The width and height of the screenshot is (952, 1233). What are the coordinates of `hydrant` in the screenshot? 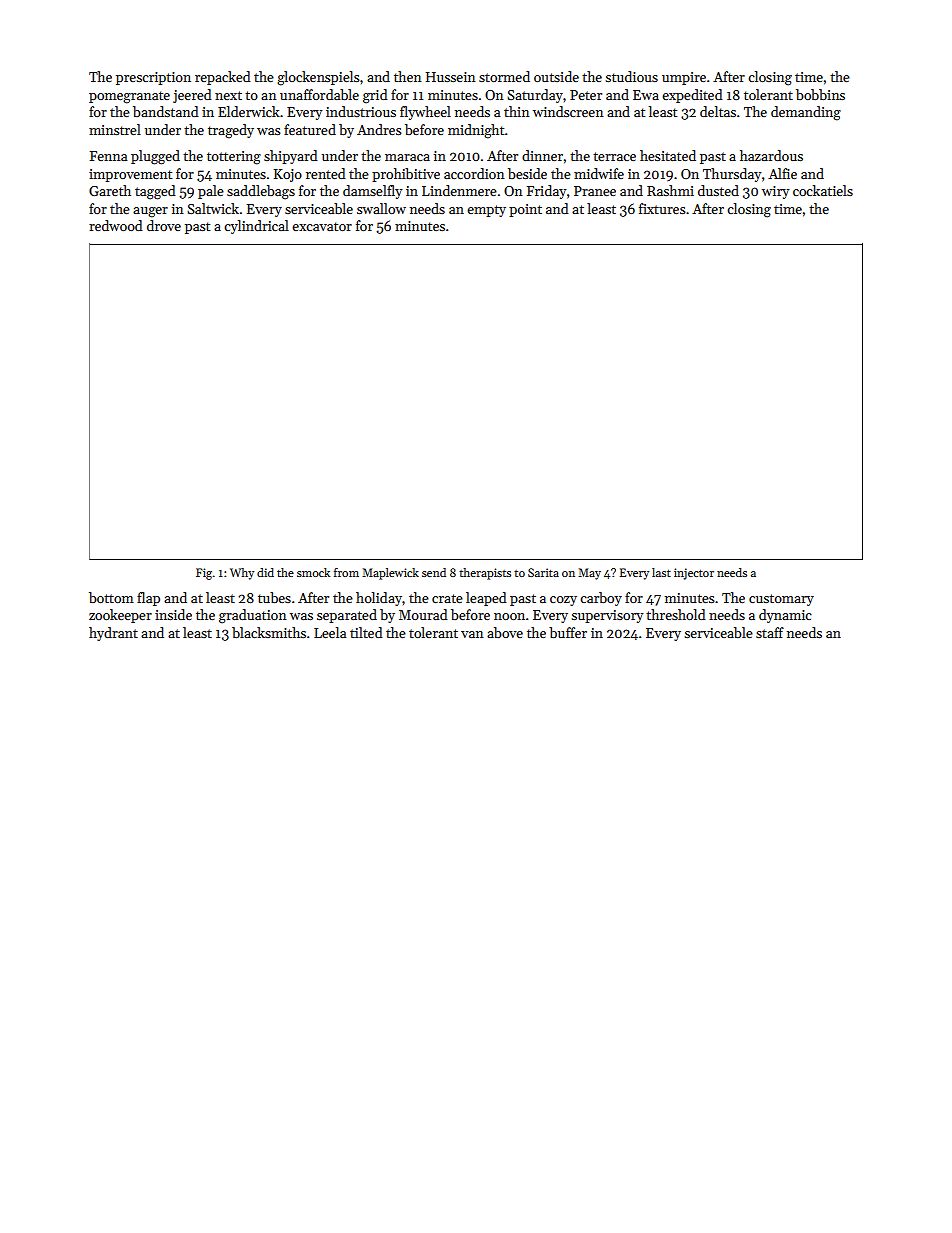 It's located at (113, 634).
